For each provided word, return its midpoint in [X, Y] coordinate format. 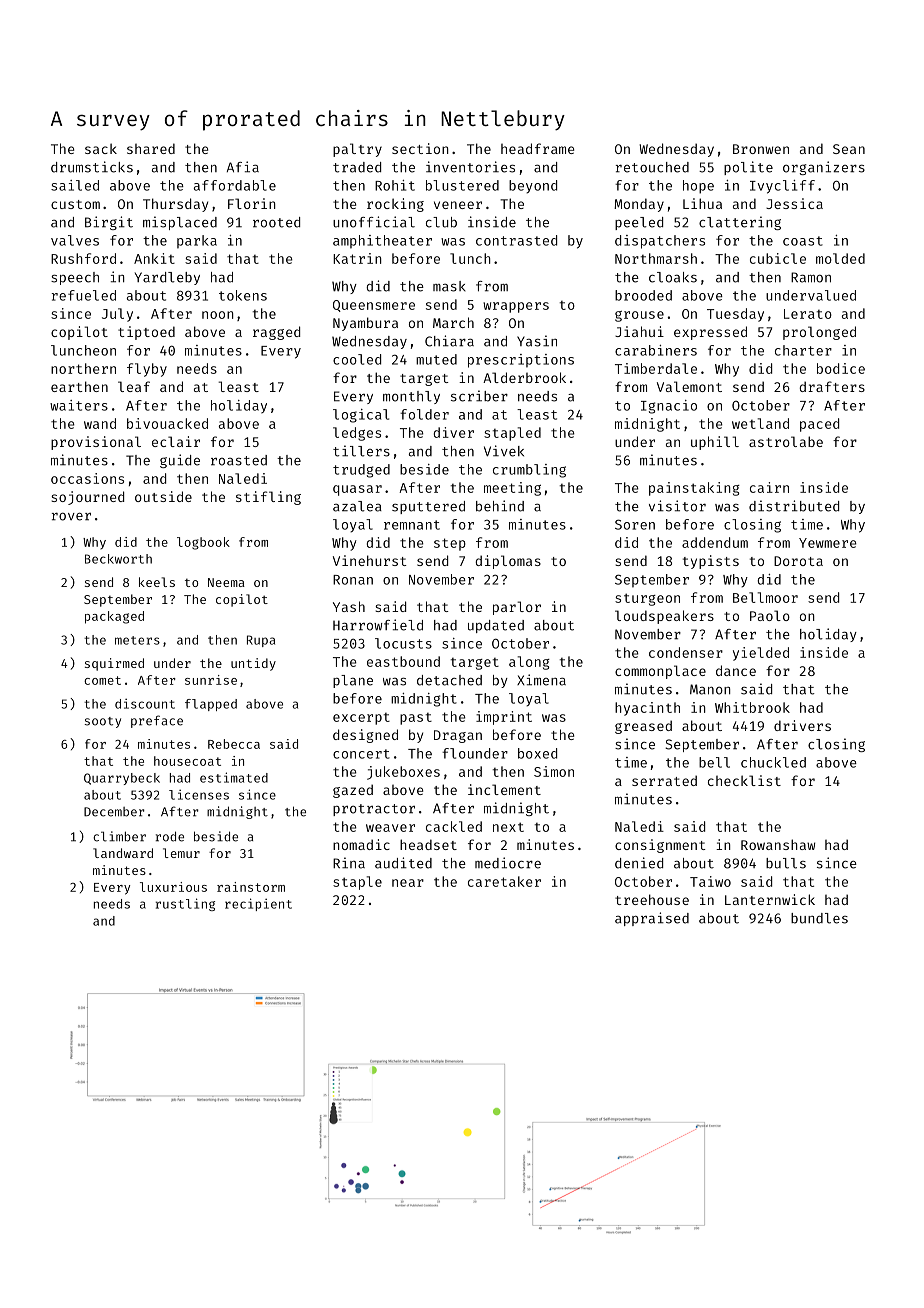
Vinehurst [370, 560]
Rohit [395, 185]
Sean [849, 149]
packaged [114, 617]
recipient [258, 904]
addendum [715, 542]
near [408, 883]
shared [151, 148]
